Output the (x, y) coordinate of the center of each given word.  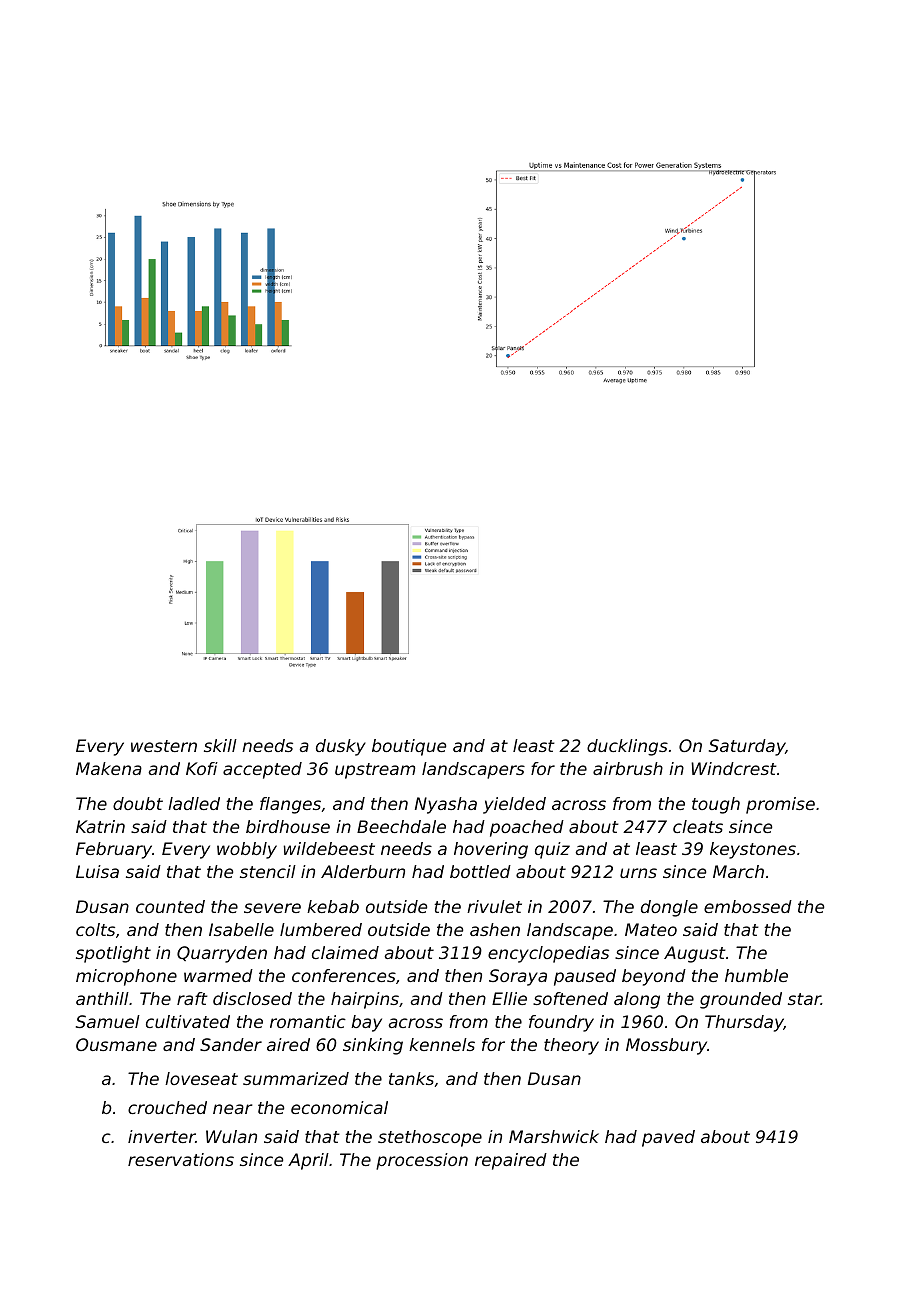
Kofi (202, 768)
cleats (698, 826)
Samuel (108, 1021)
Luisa (97, 871)
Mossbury (666, 1046)
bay (366, 1023)
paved (668, 1138)
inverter (162, 1136)
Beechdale (401, 826)
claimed (345, 952)
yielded (514, 805)
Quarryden (222, 954)
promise (780, 805)
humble (756, 975)
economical (339, 1107)
